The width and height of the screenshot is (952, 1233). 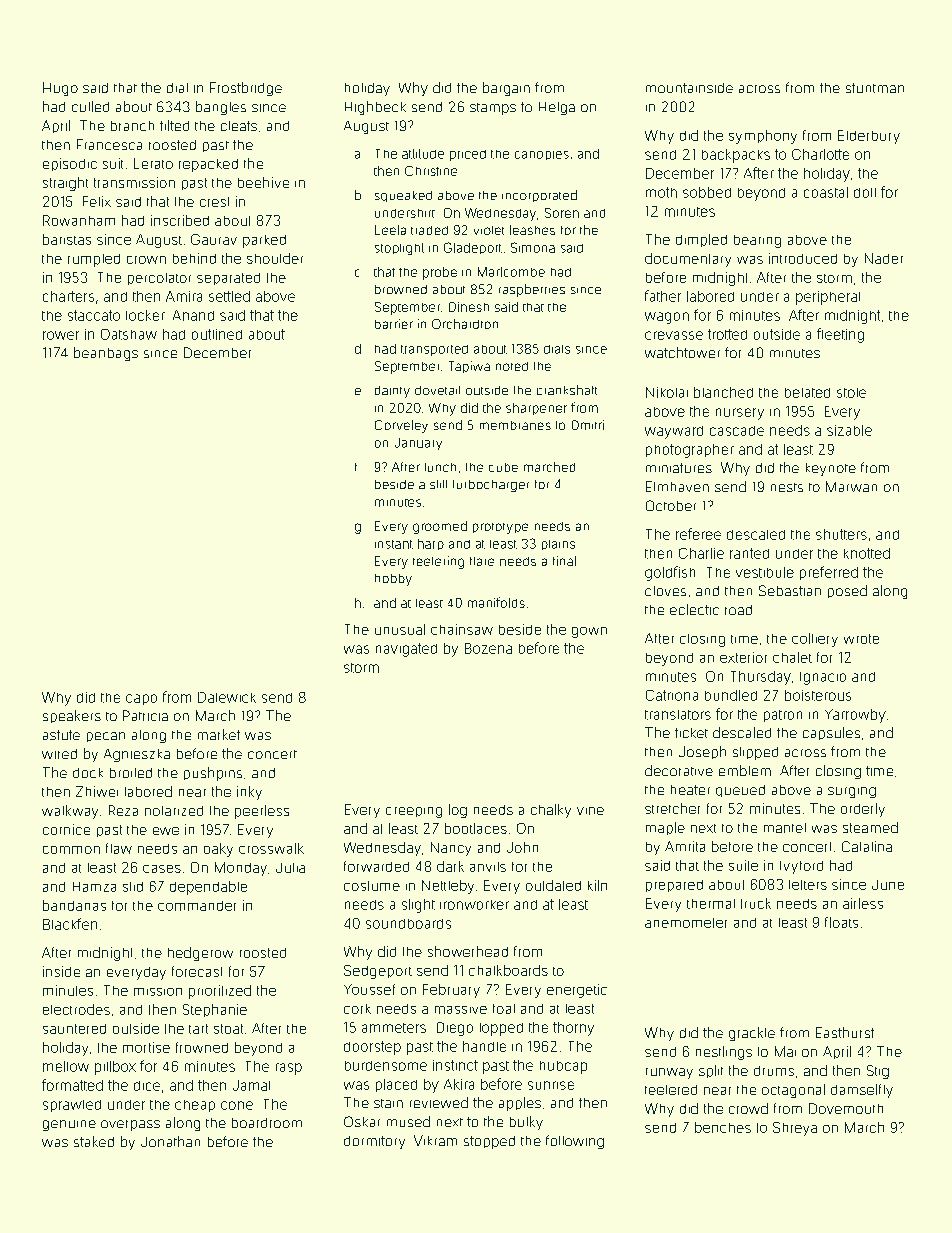 I want to click on Vikram, so click(x=435, y=1140).
